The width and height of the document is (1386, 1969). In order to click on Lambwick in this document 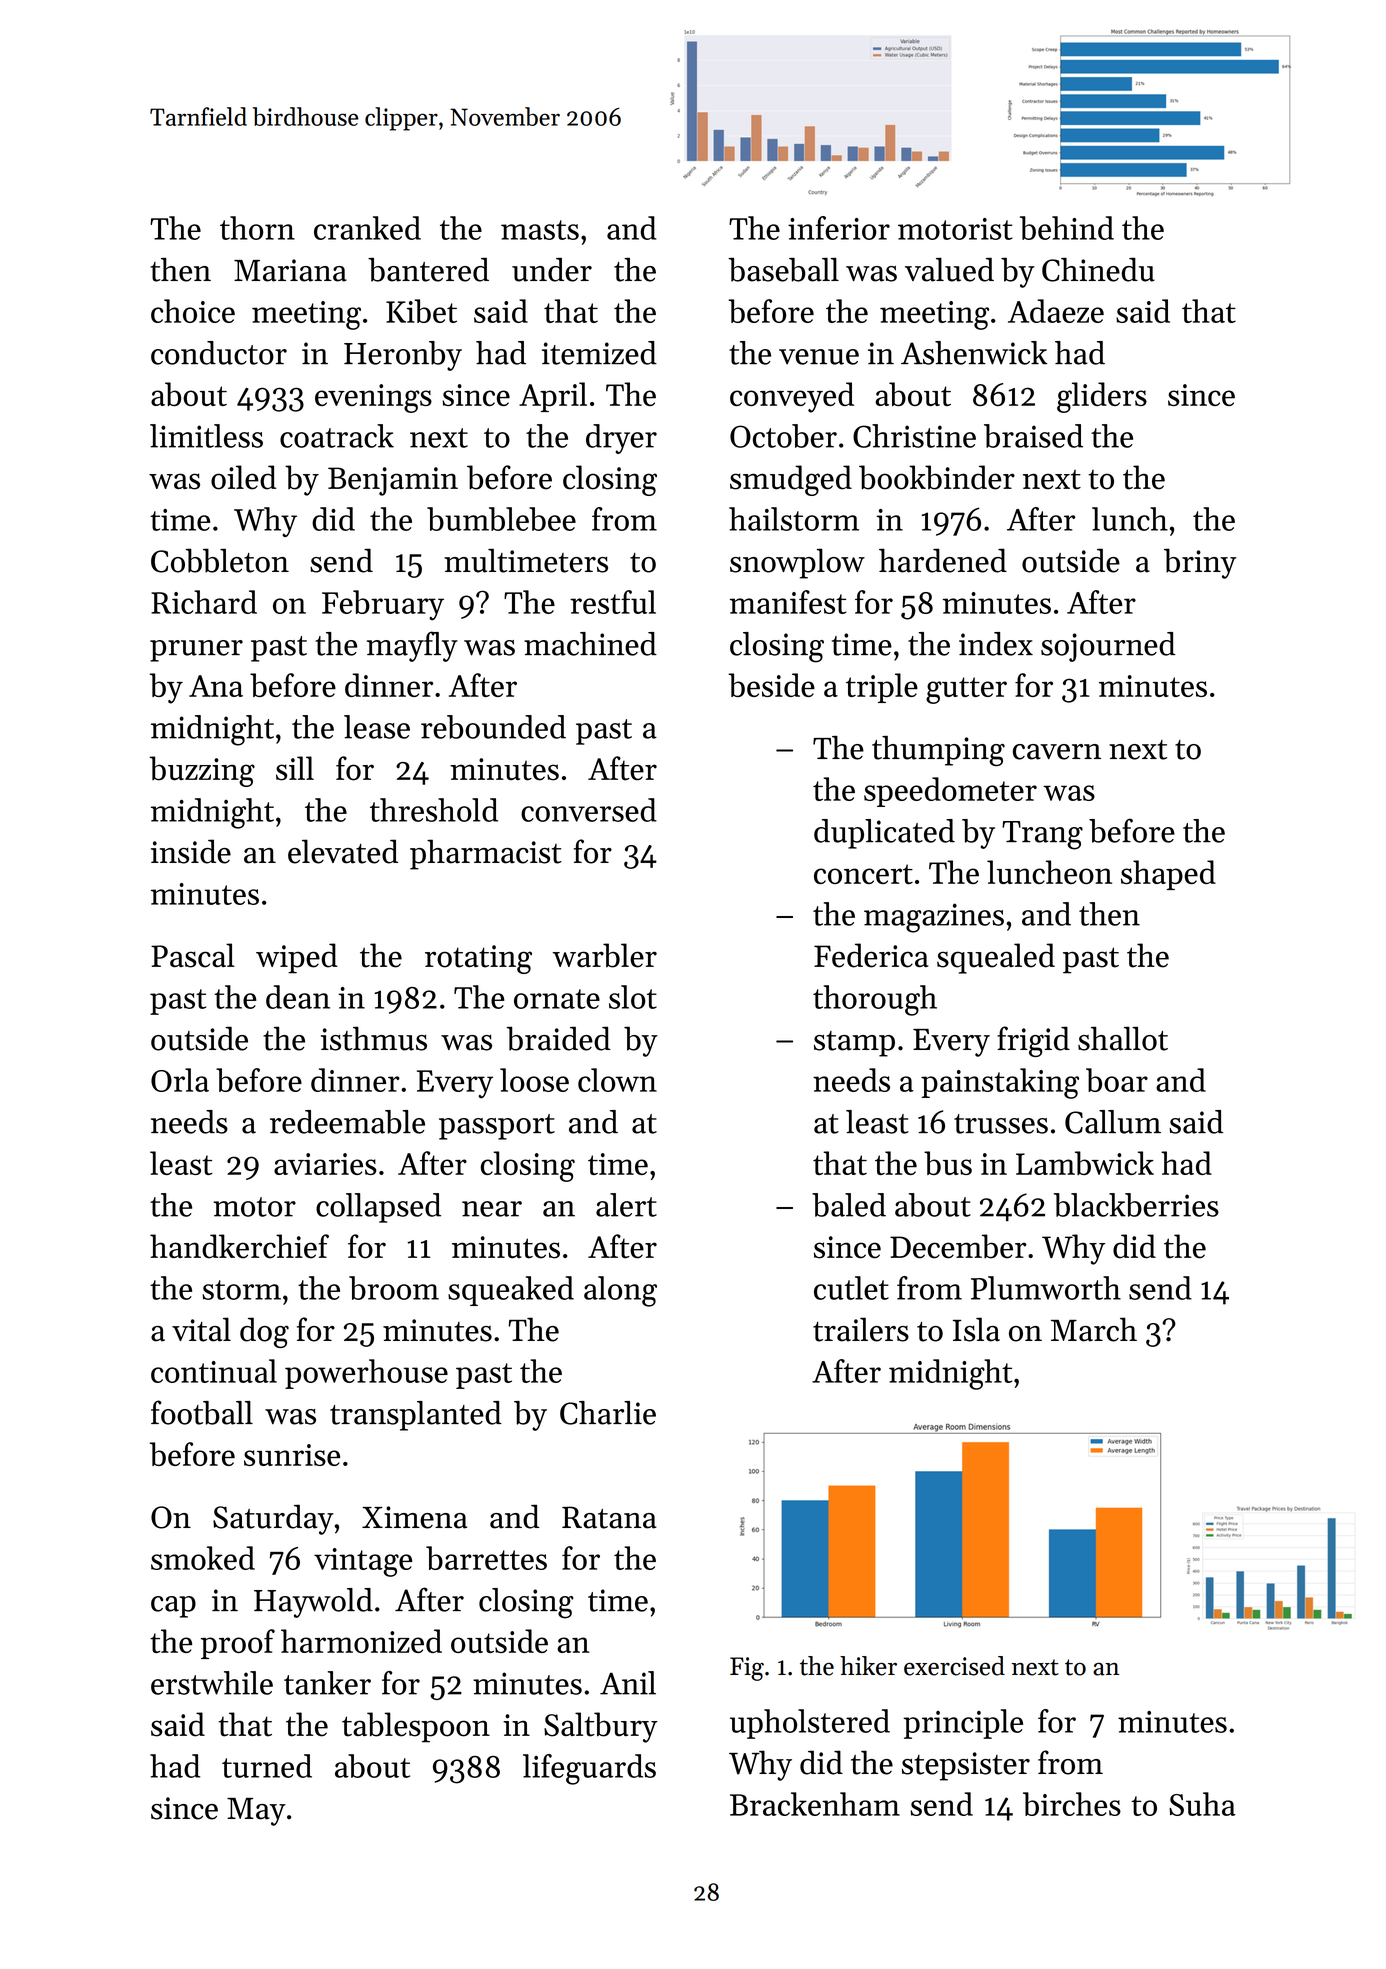, I will do `click(1085, 1163)`.
